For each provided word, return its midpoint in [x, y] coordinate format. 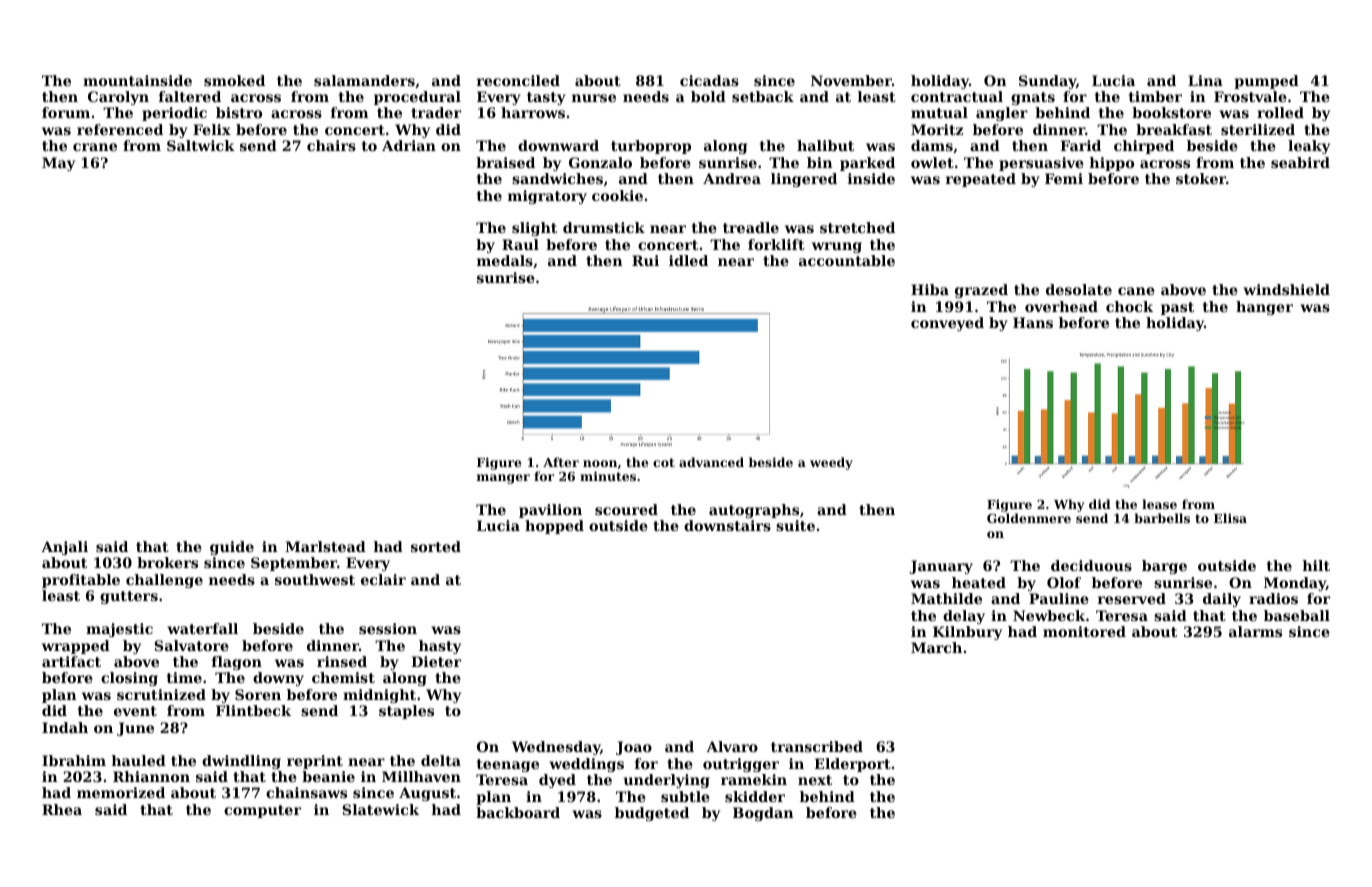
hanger [1264, 308]
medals [505, 260]
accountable [847, 260]
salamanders [364, 80]
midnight [379, 696]
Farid [1080, 145]
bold [708, 96]
